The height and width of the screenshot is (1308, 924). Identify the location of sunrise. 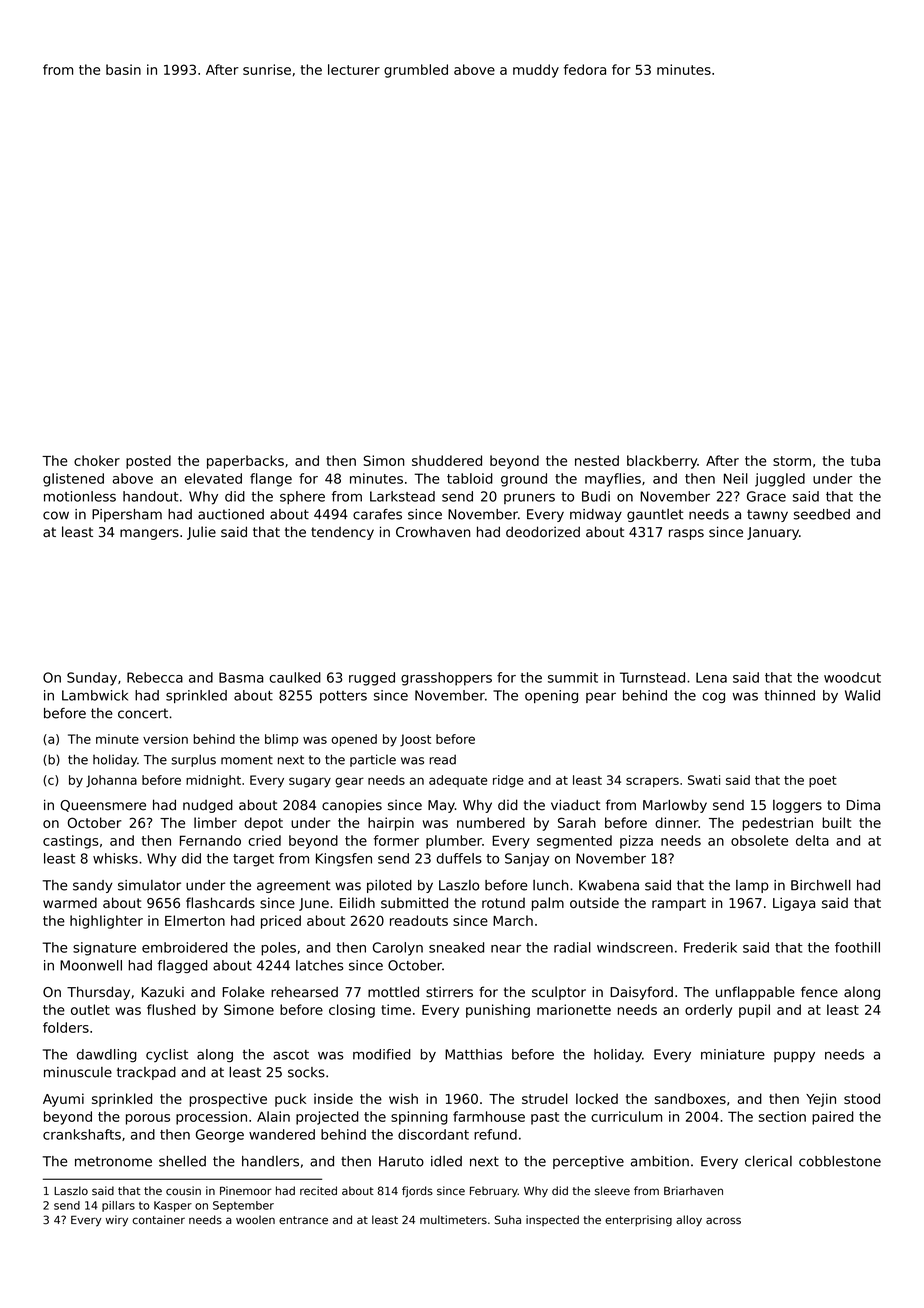
(267, 69).
